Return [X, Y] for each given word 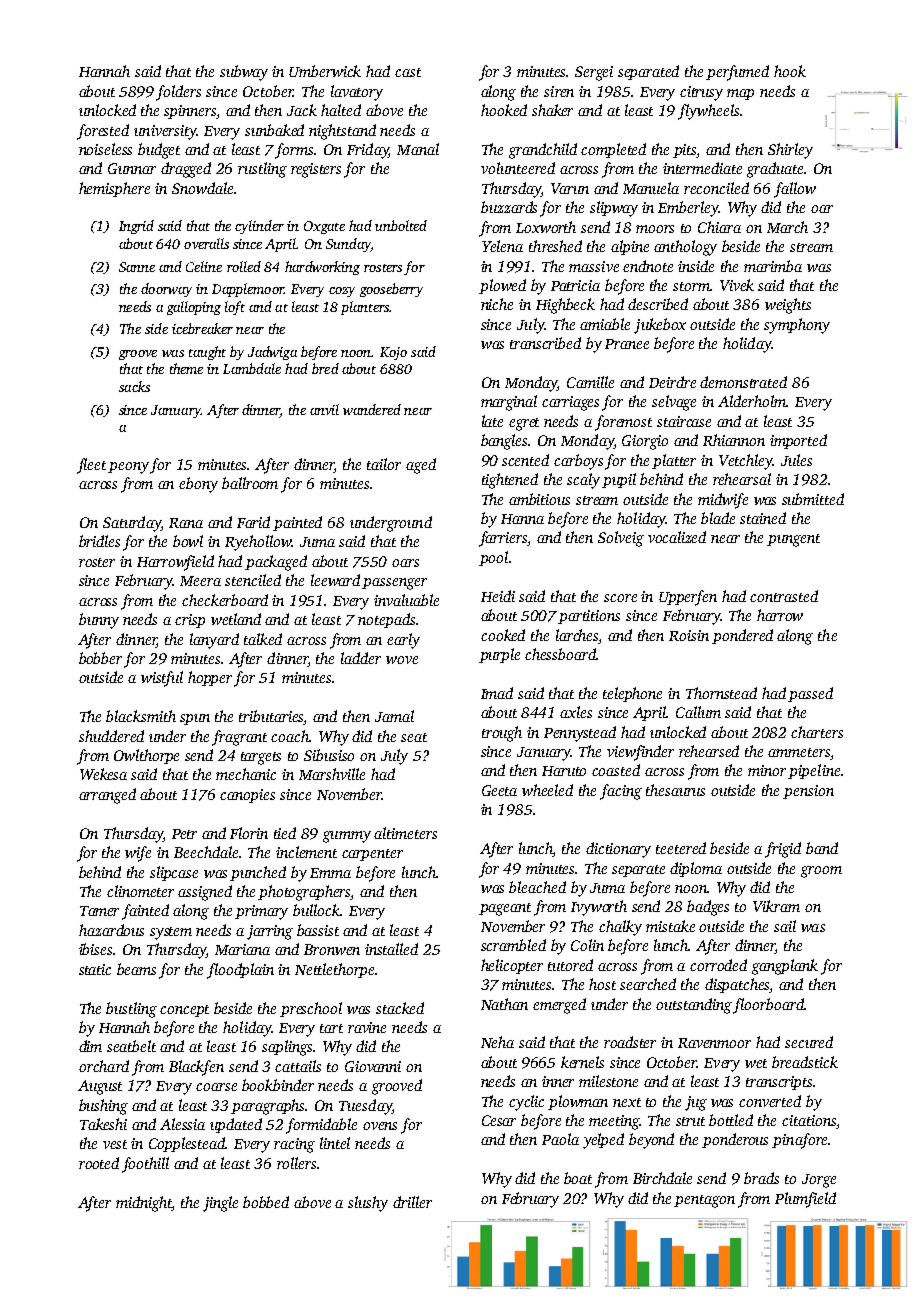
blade [718, 518]
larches [577, 635]
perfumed [737, 73]
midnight [144, 1204]
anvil [324, 409]
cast [408, 72]
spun [195, 719]
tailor [384, 464]
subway [244, 73]
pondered [742, 636]
